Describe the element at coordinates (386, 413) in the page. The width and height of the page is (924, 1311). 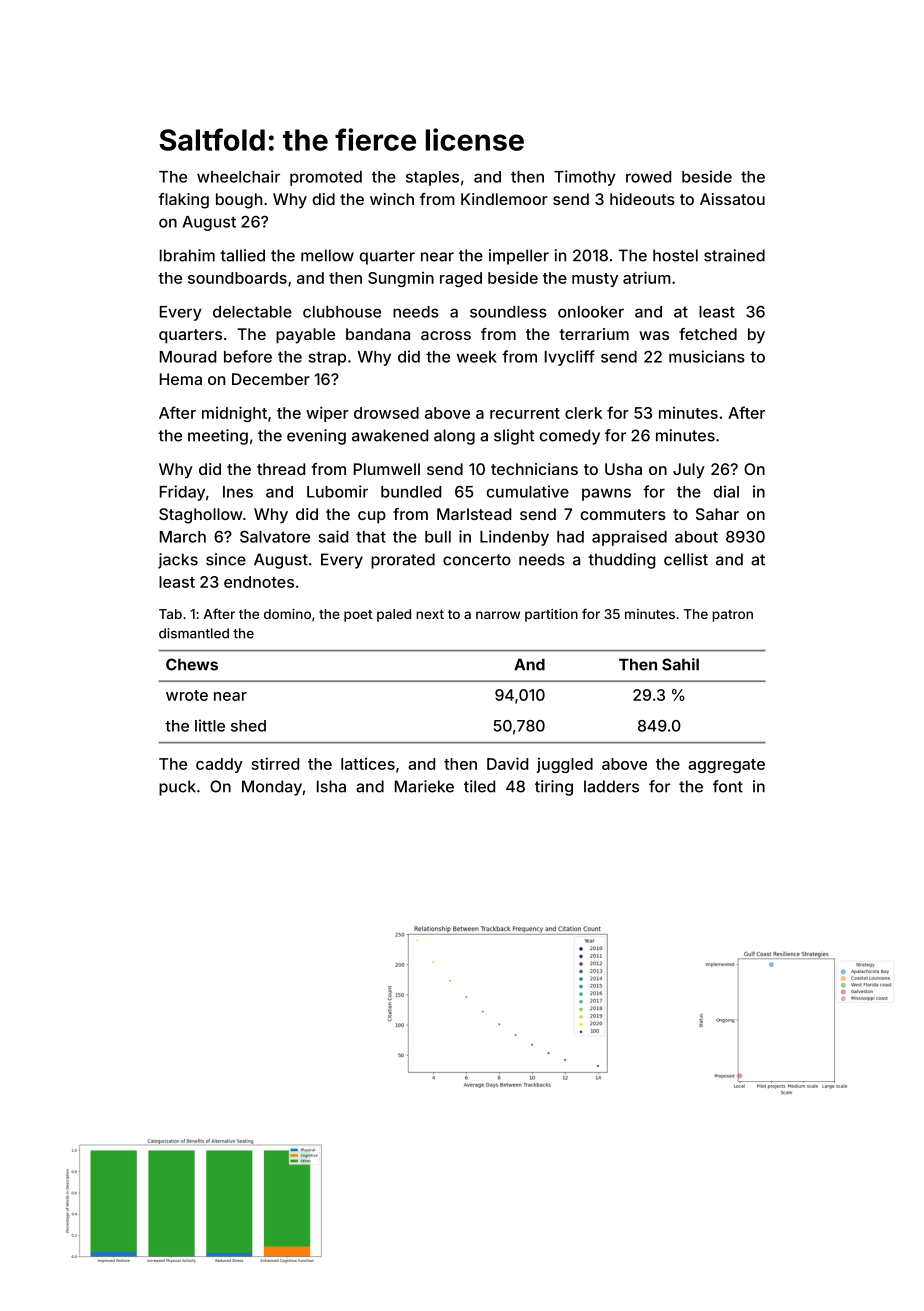
I see `drowsed` at that location.
